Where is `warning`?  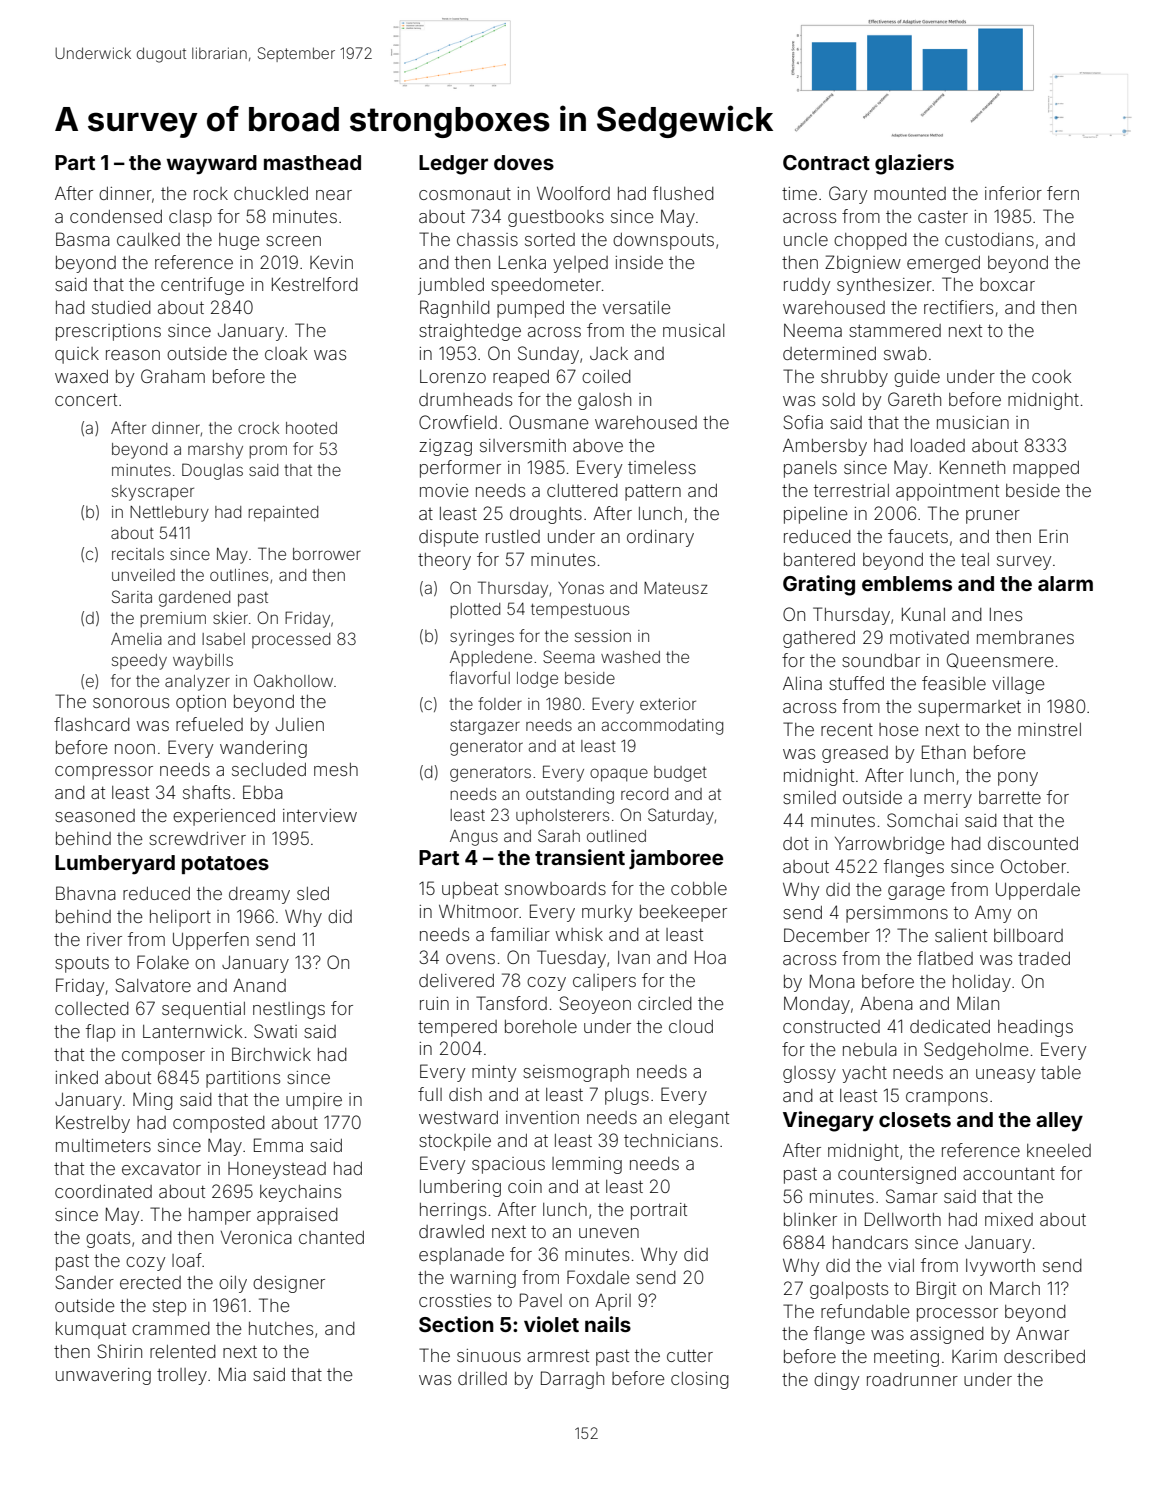 warning is located at coordinates (483, 1279).
